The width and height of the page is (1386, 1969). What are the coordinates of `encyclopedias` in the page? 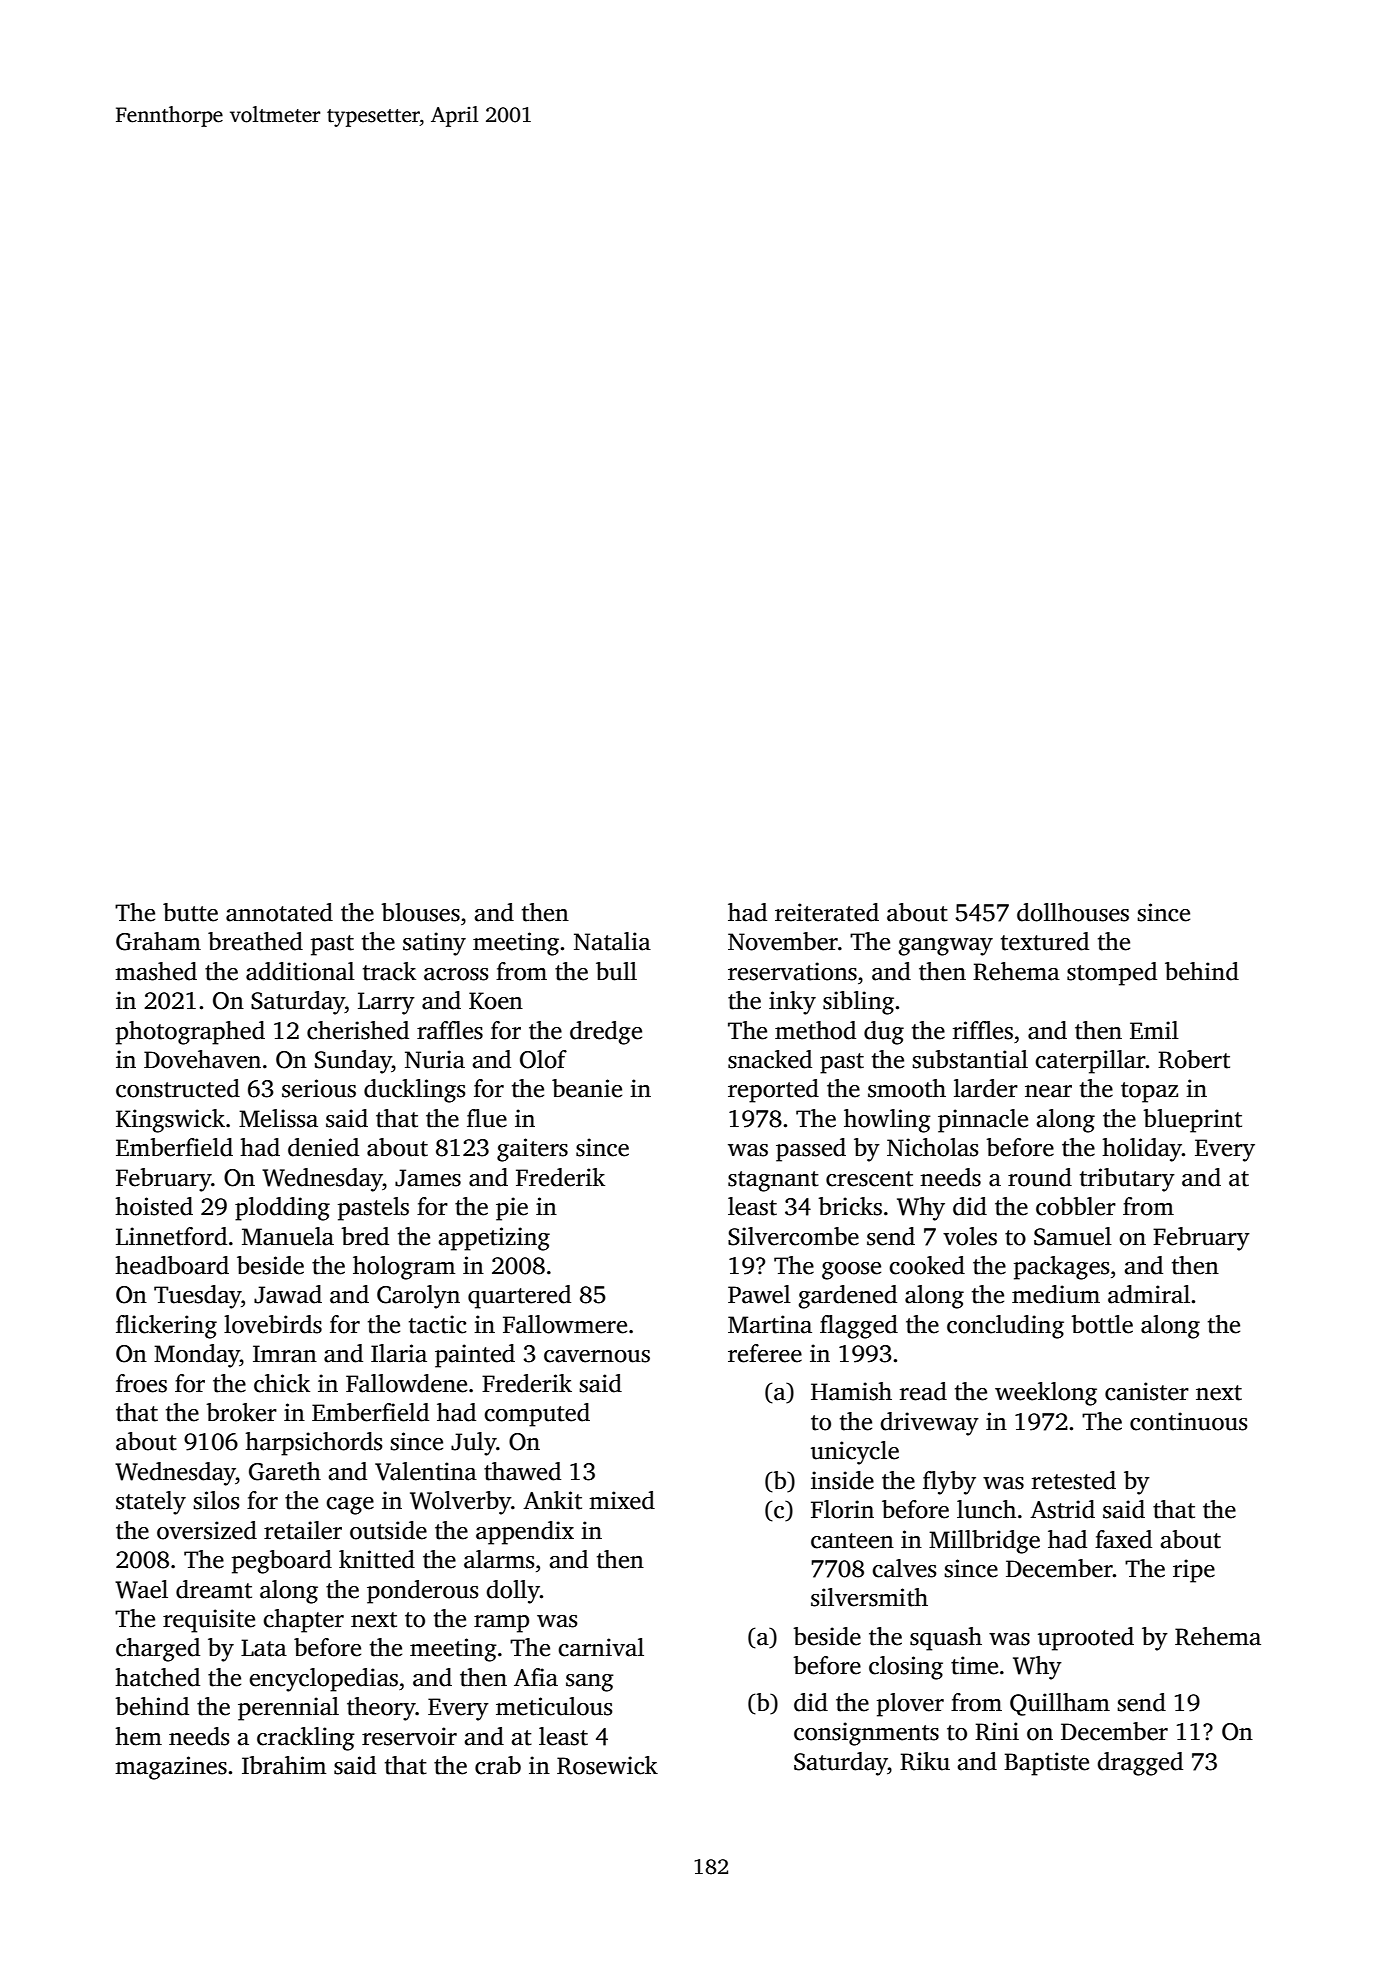 It's located at (323, 1680).
